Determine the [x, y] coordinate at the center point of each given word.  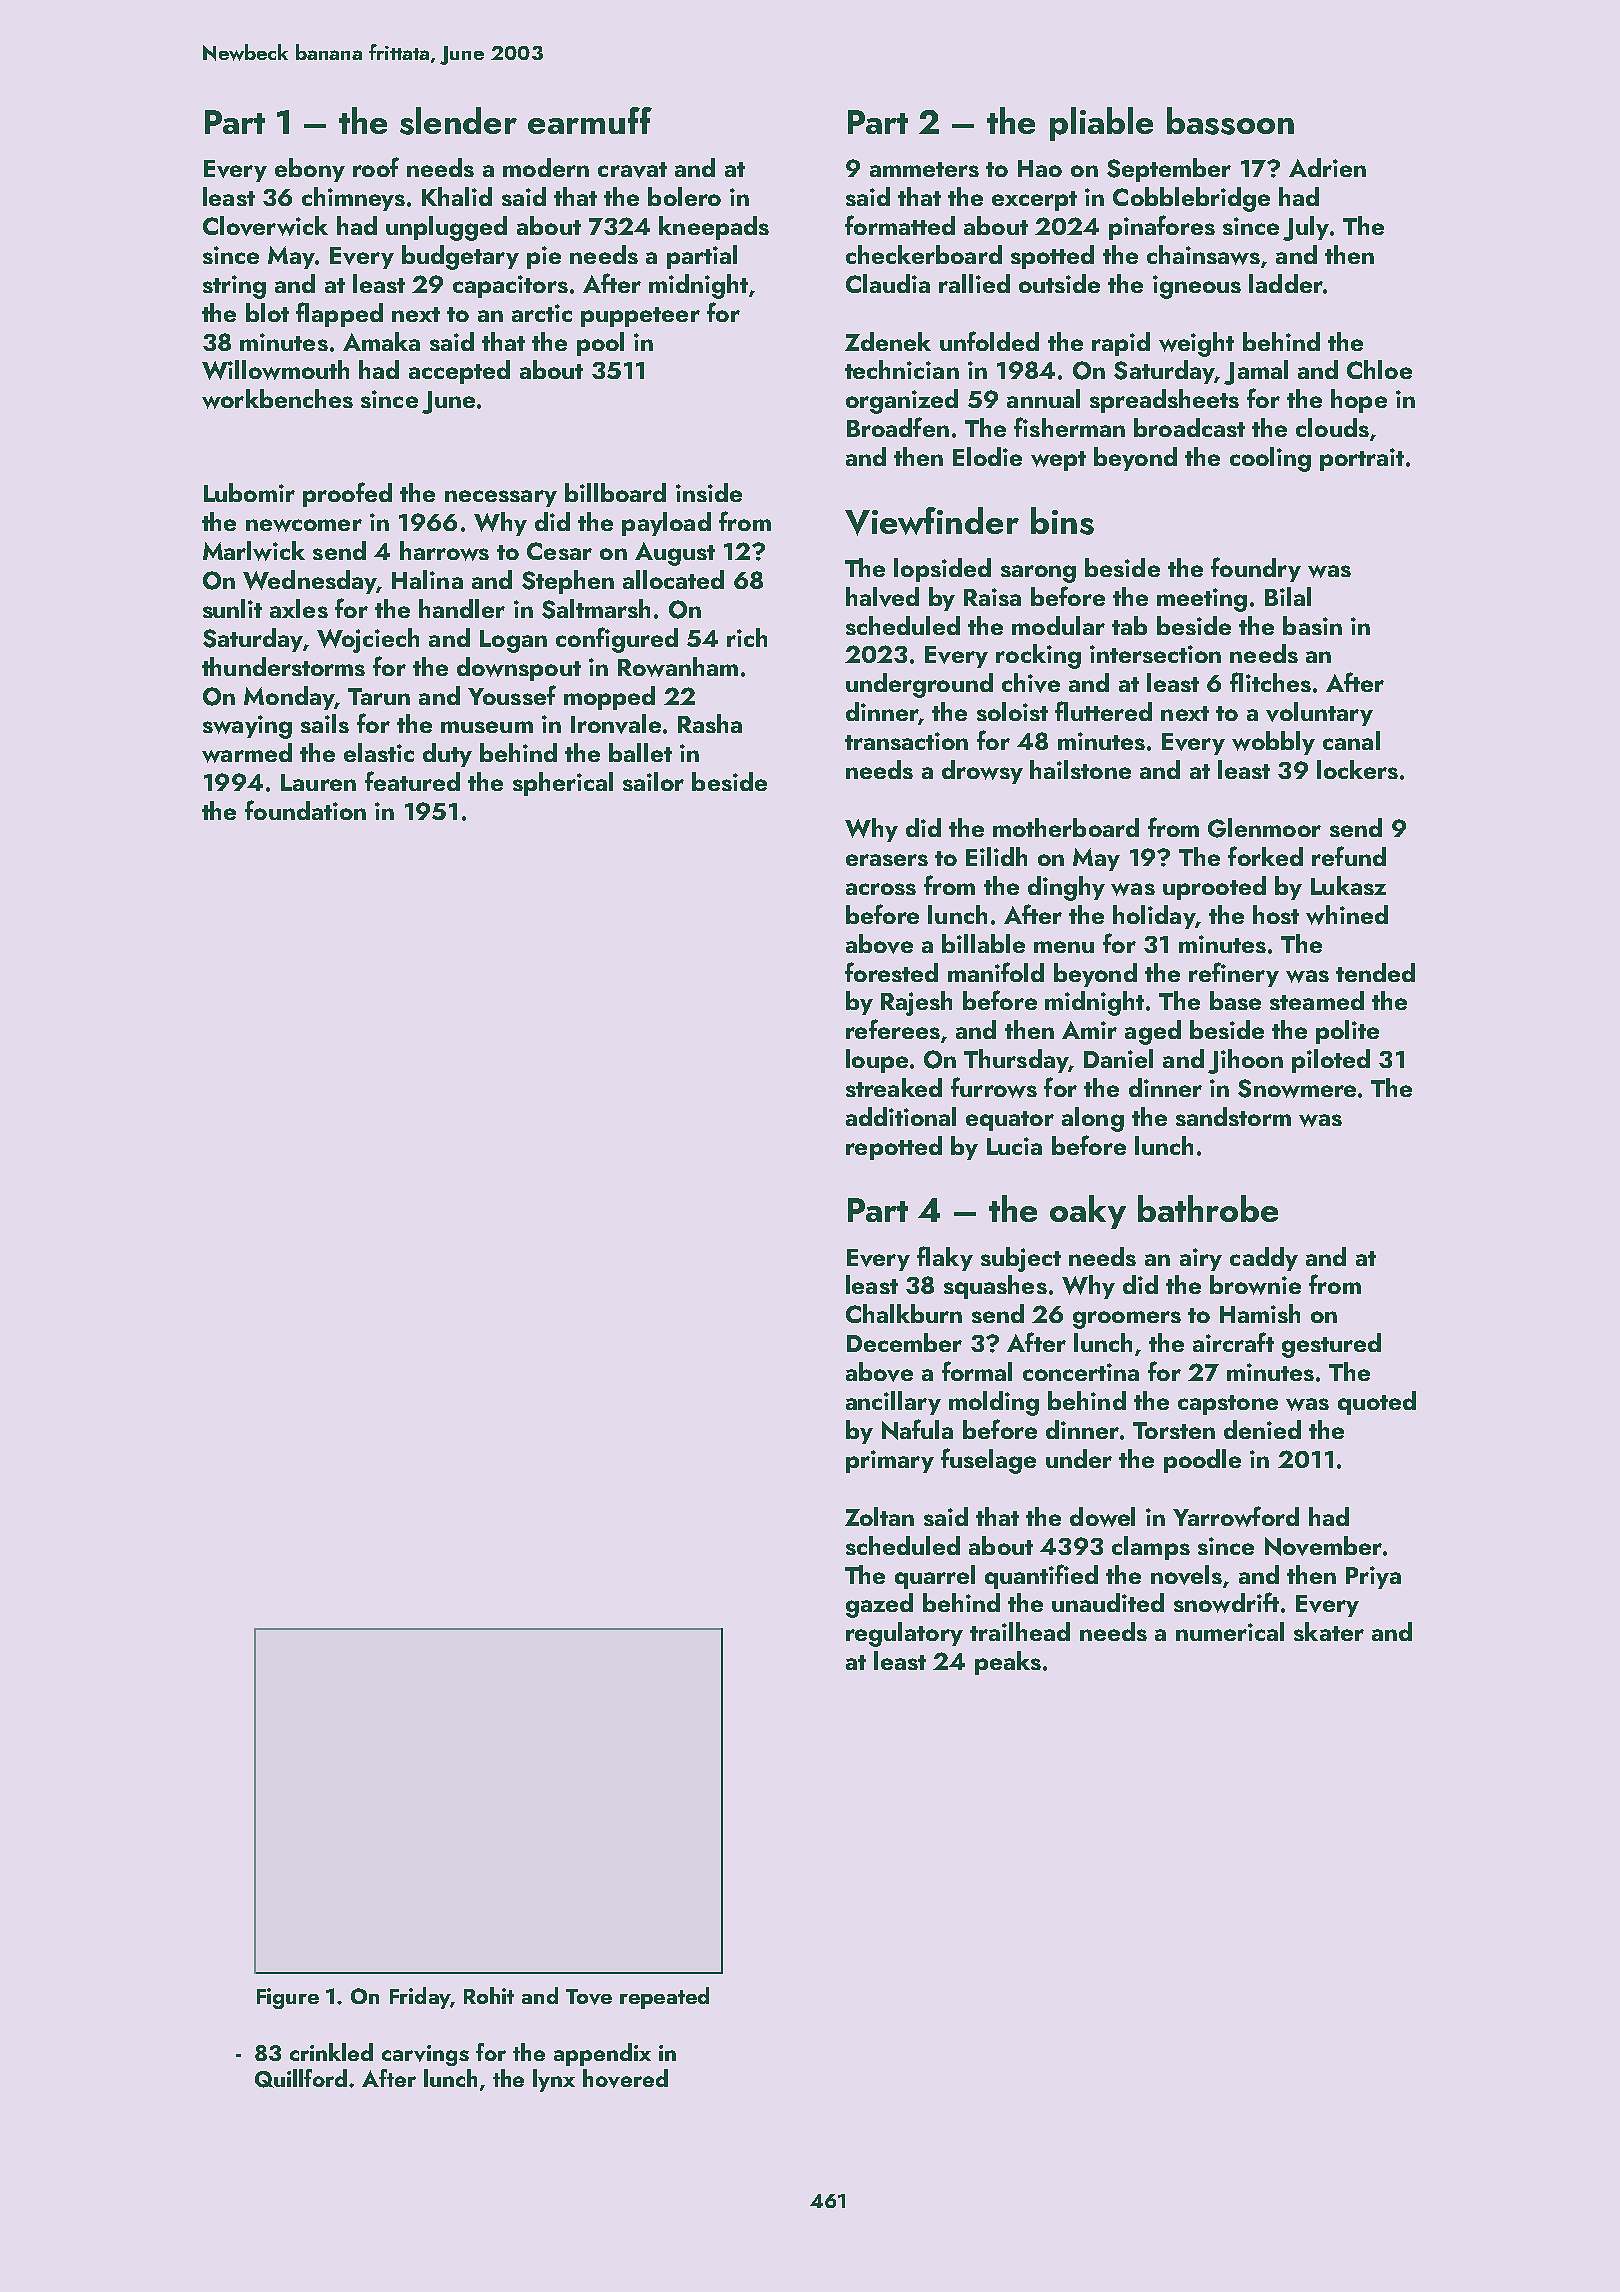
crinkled [331, 2052]
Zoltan [879, 1516]
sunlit [232, 608]
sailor [653, 781]
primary [890, 1461]
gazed [879, 1605]
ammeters [924, 169]
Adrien [1327, 167]
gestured [1331, 1345]
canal [1351, 740]
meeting [1202, 600]
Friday [420, 1998]
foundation [305, 810]
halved [882, 597]
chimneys [353, 199]
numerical [1230, 1631]
